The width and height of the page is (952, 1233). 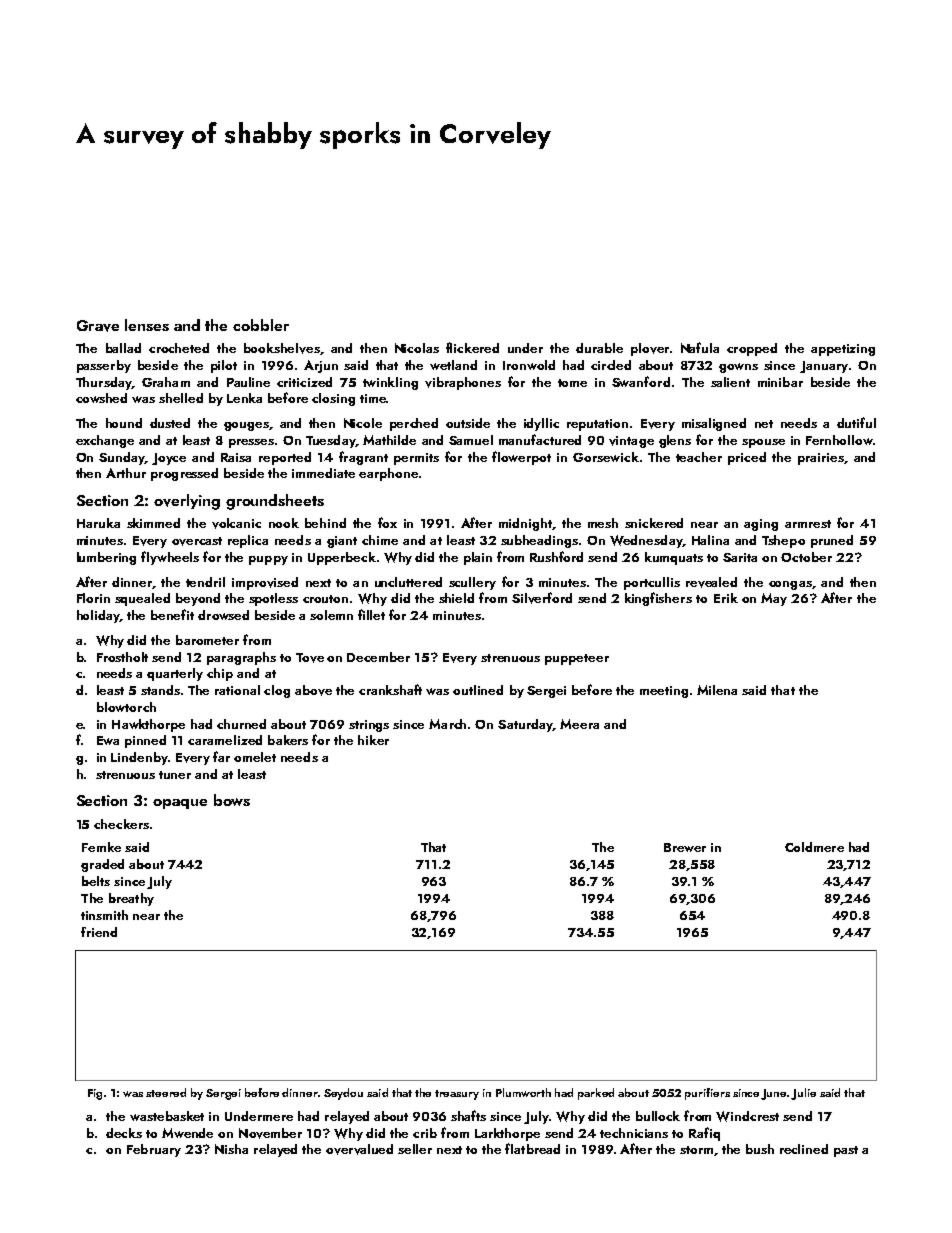 What do you see at coordinates (98, 616) in the page?
I see `holiday` at bounding box center [98, 616].
